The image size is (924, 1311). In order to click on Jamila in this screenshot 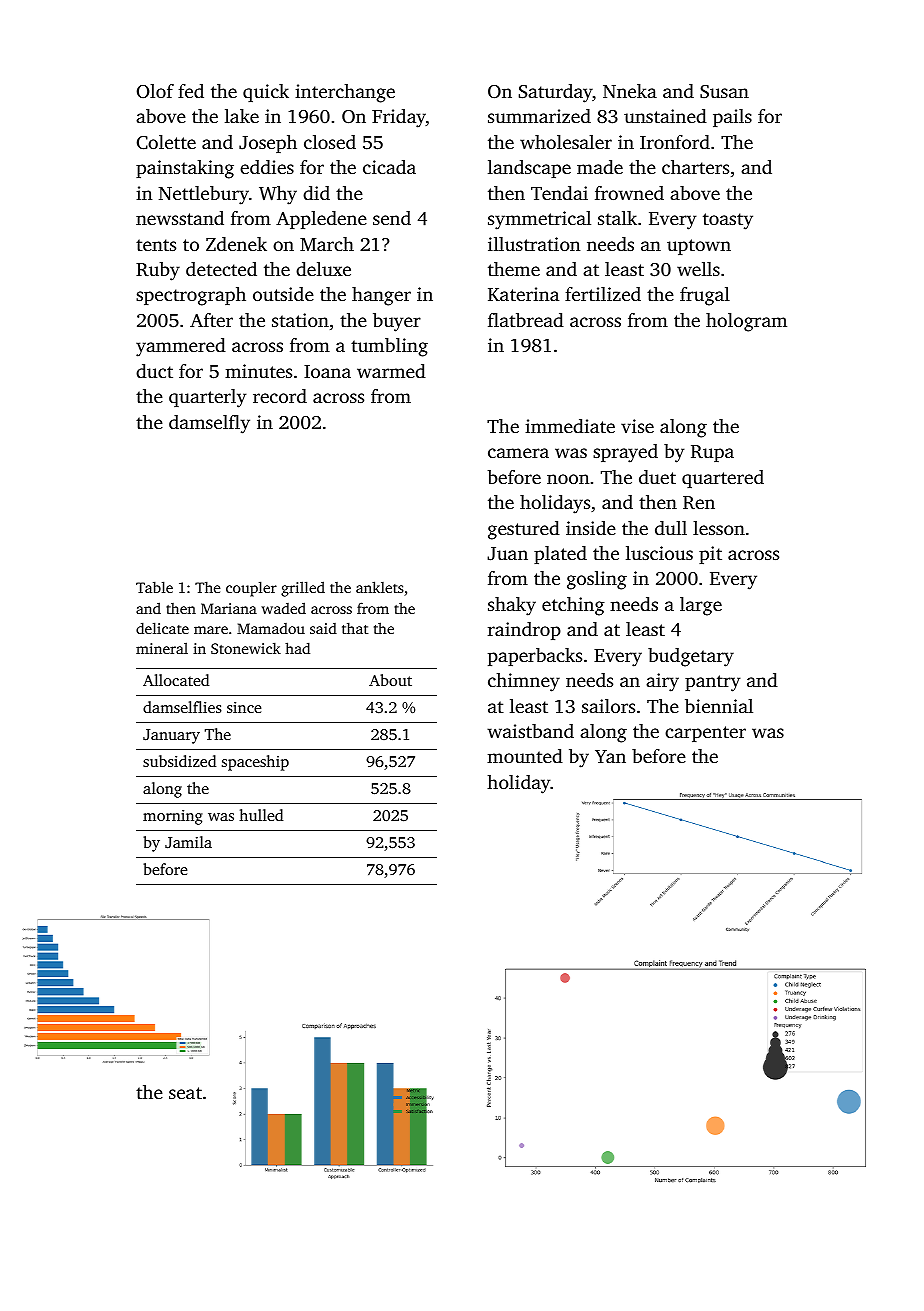, I will do `click(188, 842)`.
